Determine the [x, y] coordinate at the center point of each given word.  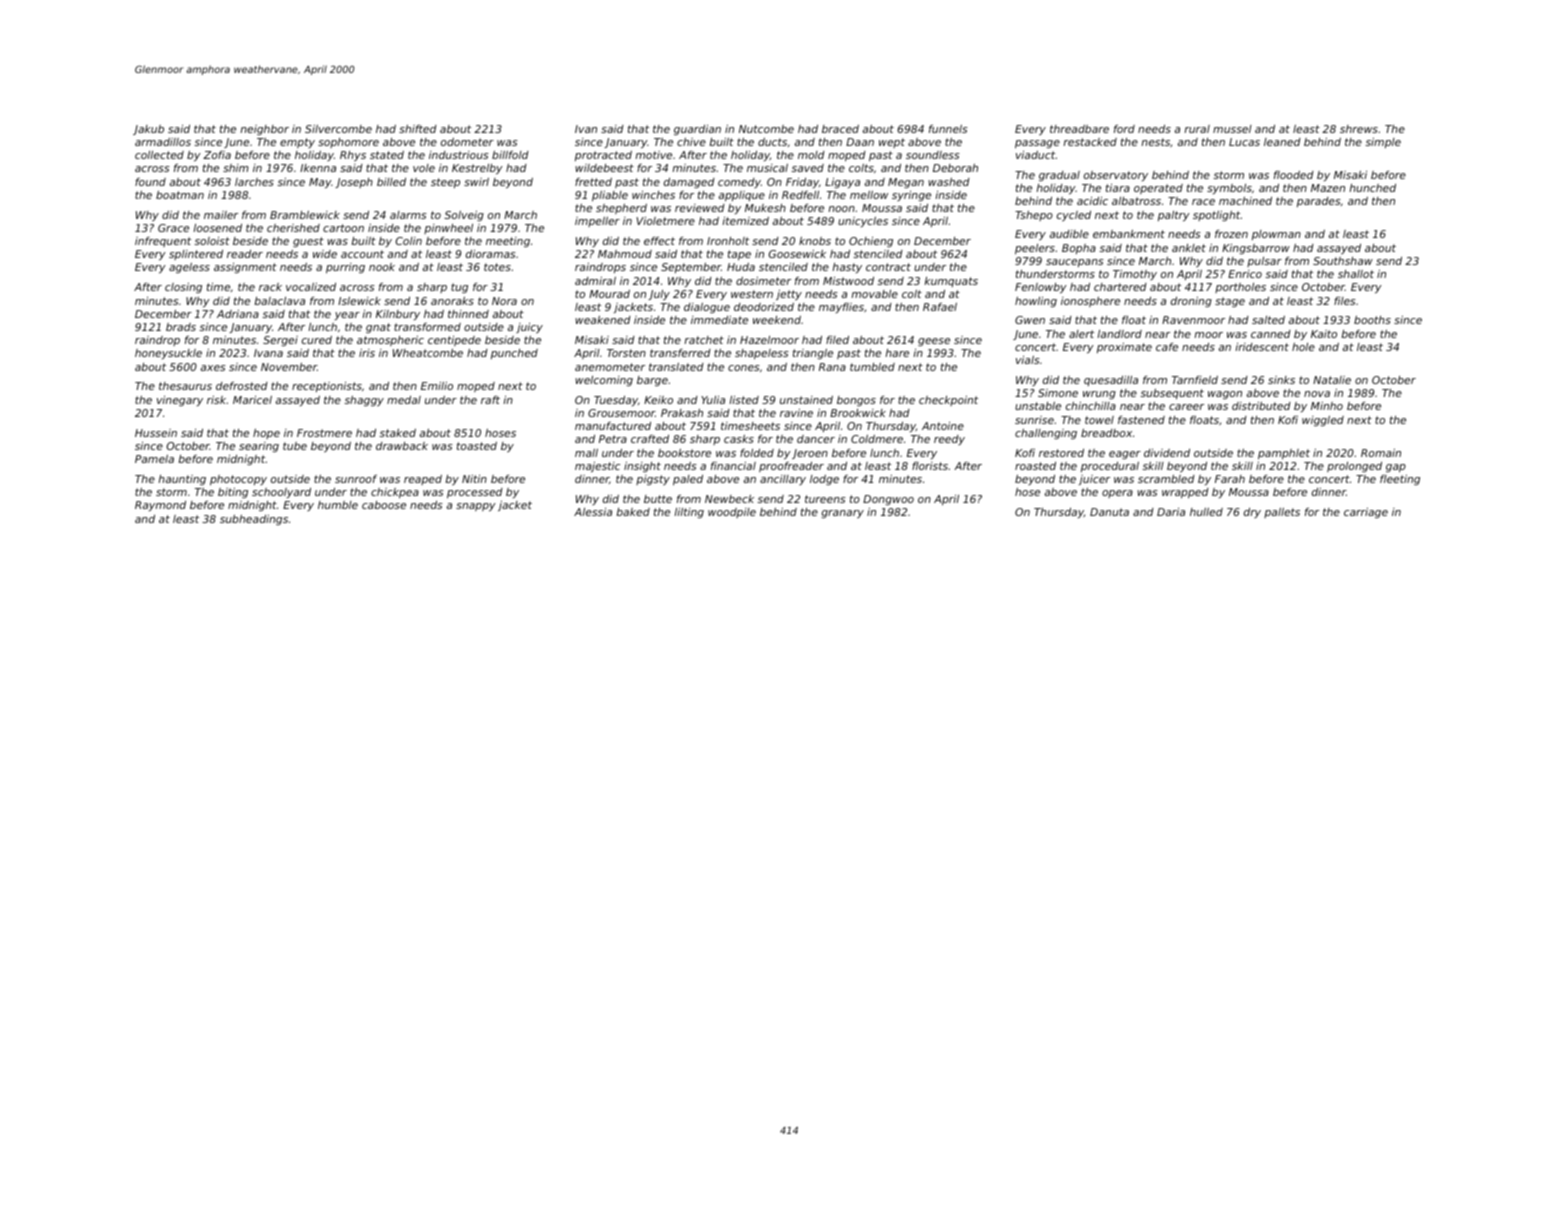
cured [317, 340]
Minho [1327, 406]
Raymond [160, 506]
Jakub [148, 130]
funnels [948, 129]
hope [266, 434]
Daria [1171, 512]
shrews [1359, 129]
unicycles [863, 222]
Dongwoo [888, 500]
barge [652, 381]
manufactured [613, 426]
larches [254, 182]
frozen [1231, 234]
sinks [1281, 380]
